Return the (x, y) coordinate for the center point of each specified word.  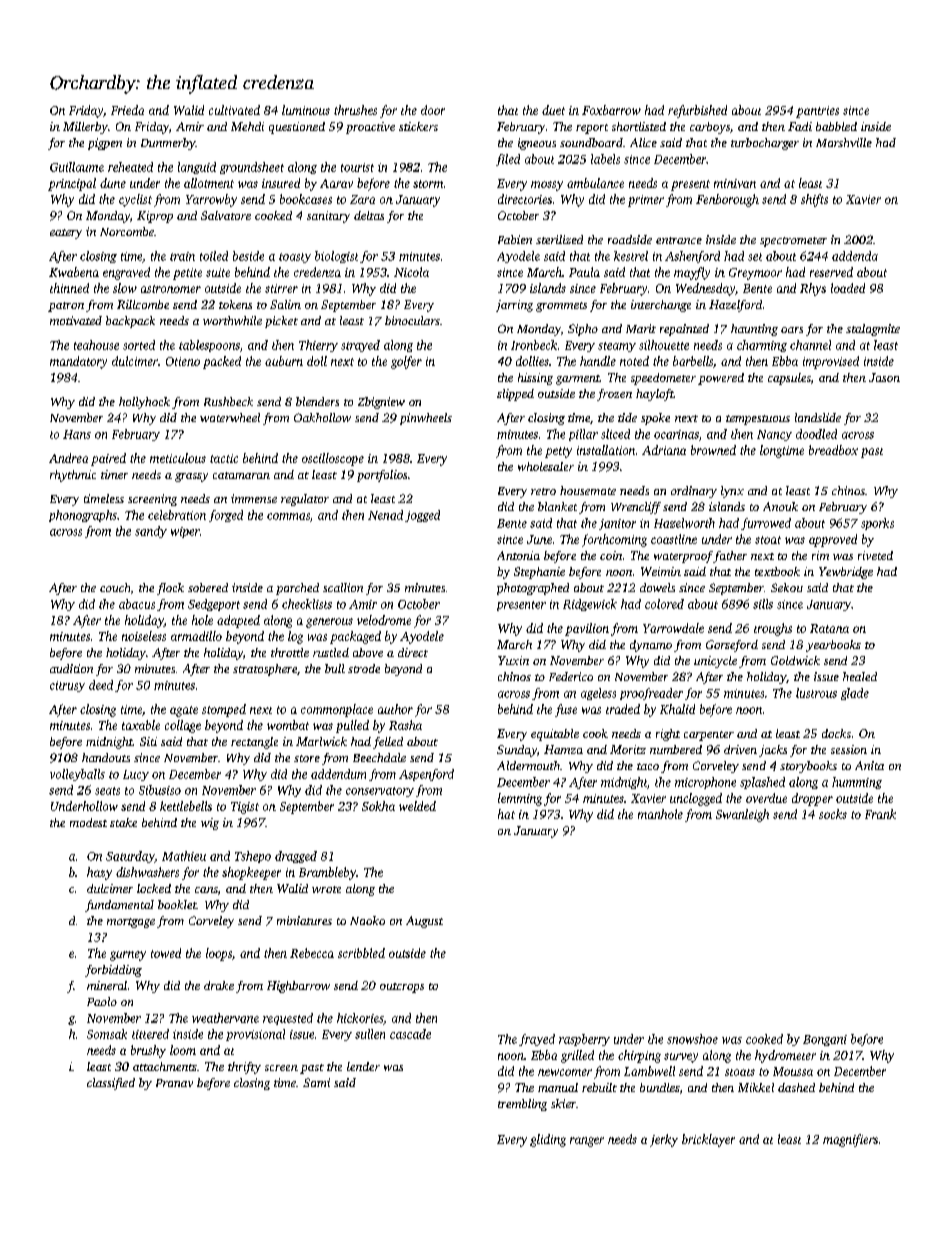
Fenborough (727, 200)
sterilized (559, 239)
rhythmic (73, 476)
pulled (352, 726)
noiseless (144, 636)
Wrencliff (636, 508)
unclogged (696, 799)
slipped (515, 395)
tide (627, 417)
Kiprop (155, 217)
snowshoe (692, 1039)
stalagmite (873, 330)
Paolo (102, 1001)
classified (111, 1084)
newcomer (565, 1072)
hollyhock (144, 403)
